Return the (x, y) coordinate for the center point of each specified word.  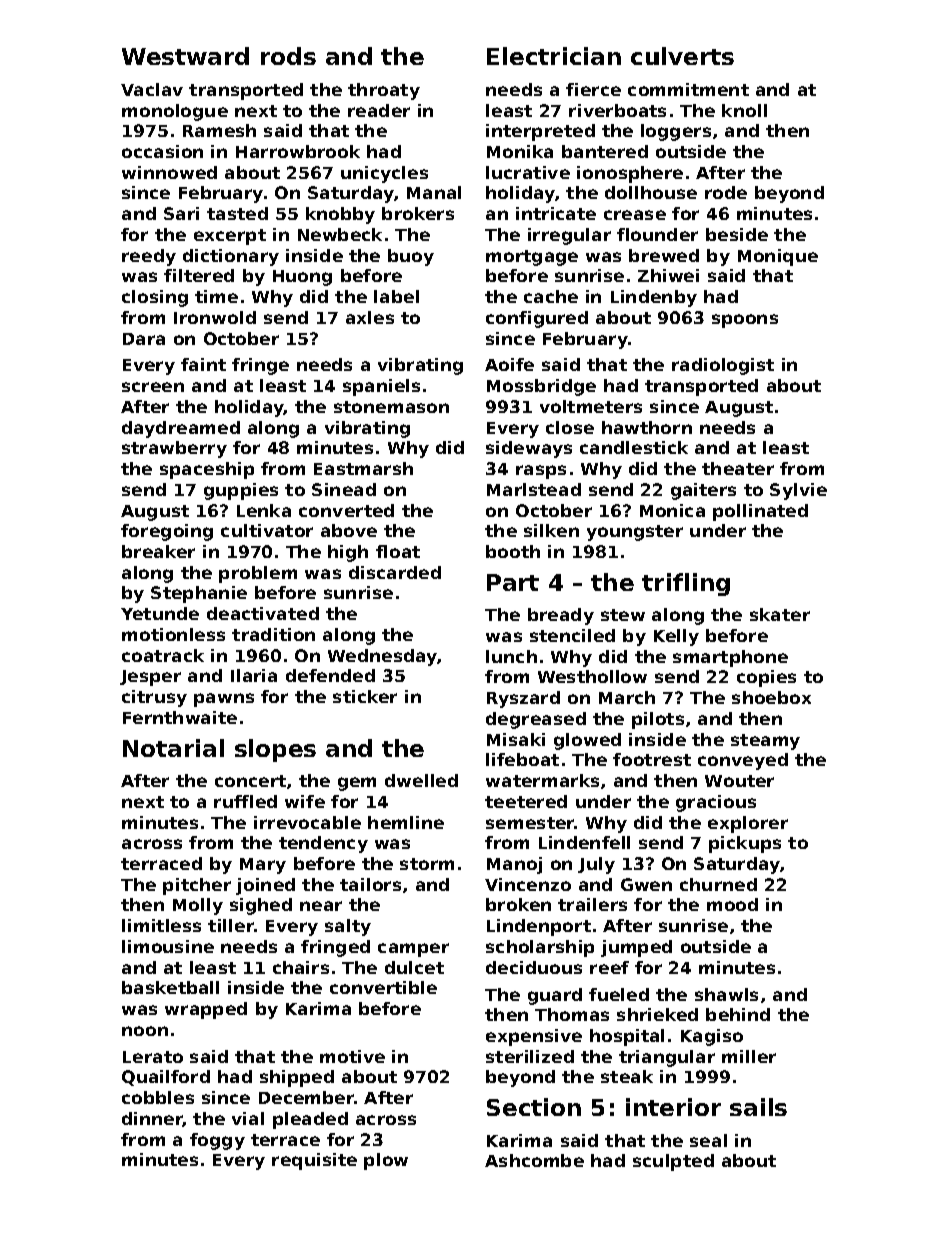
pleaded (310, 1120)
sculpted (673, 1162)
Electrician (554, 56)
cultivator (267, 530)
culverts (682, 56)
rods (288, 56)
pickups (745, 844)
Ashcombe (534, 1160)
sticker (365, 696)
